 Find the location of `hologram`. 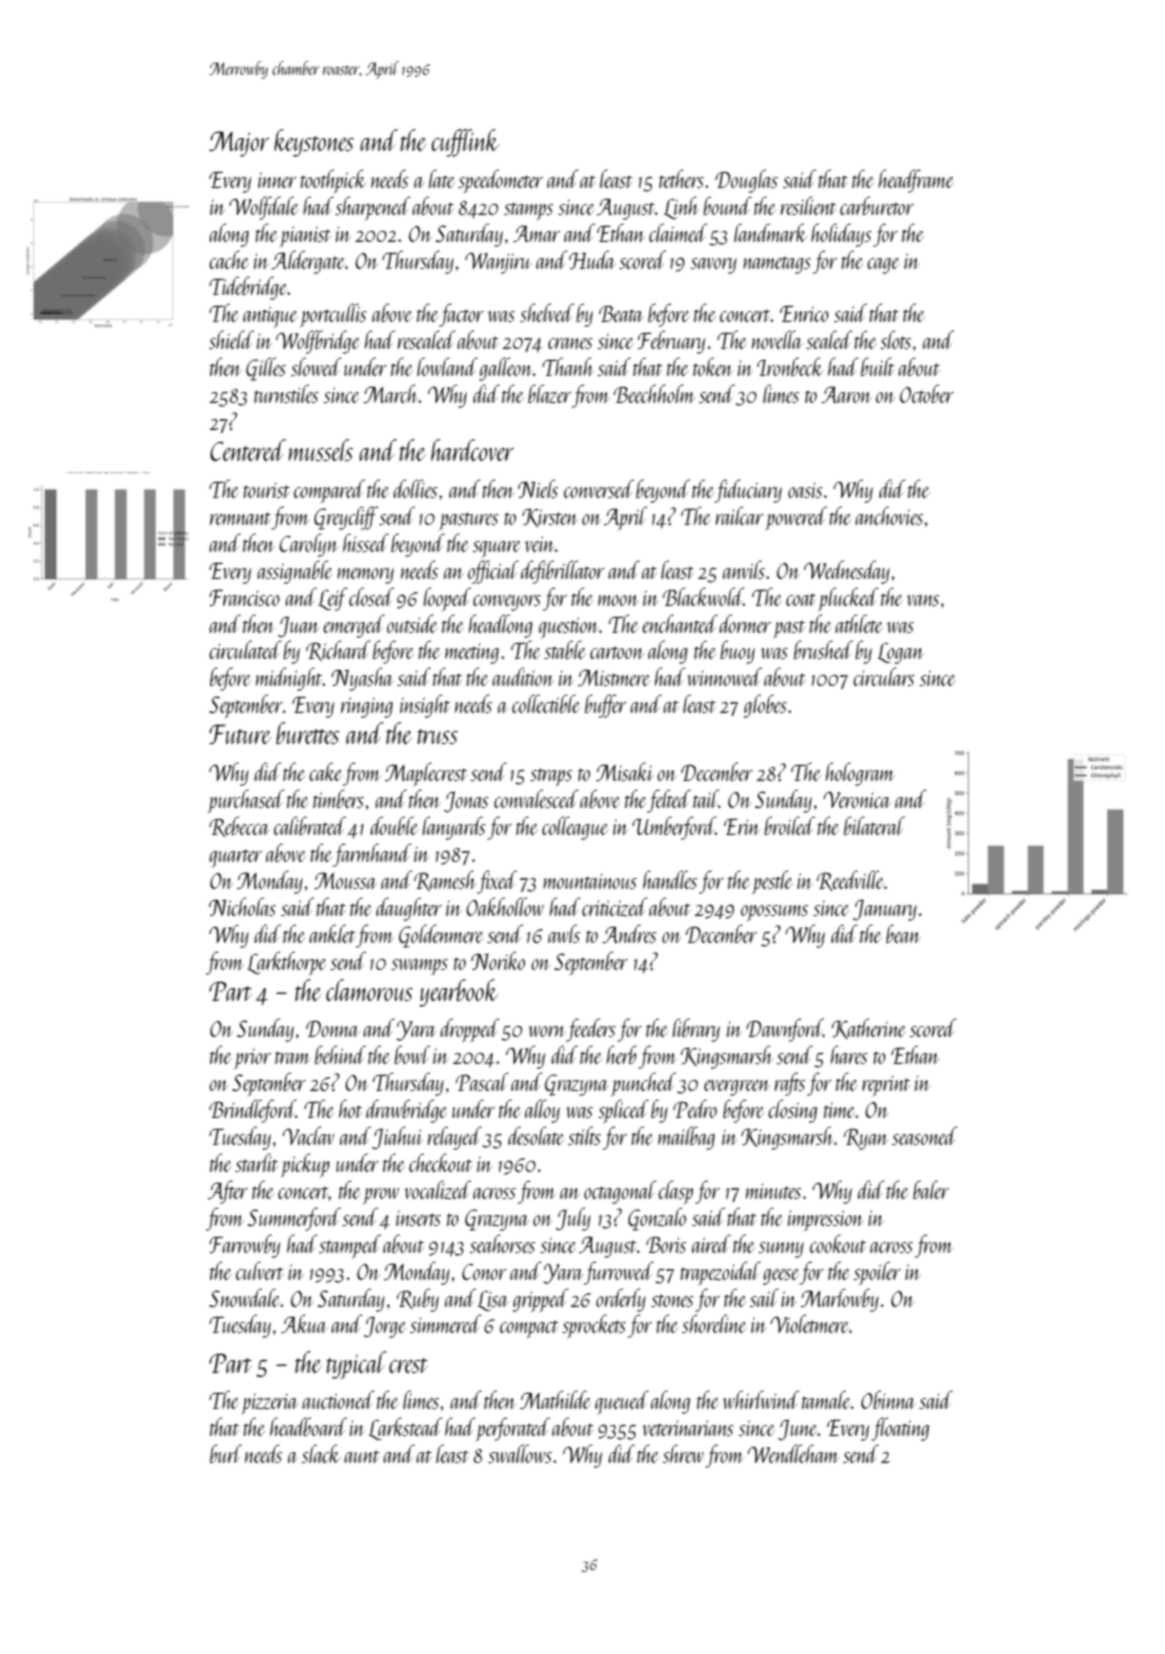

hologram is located at coordinates (860, 774).
